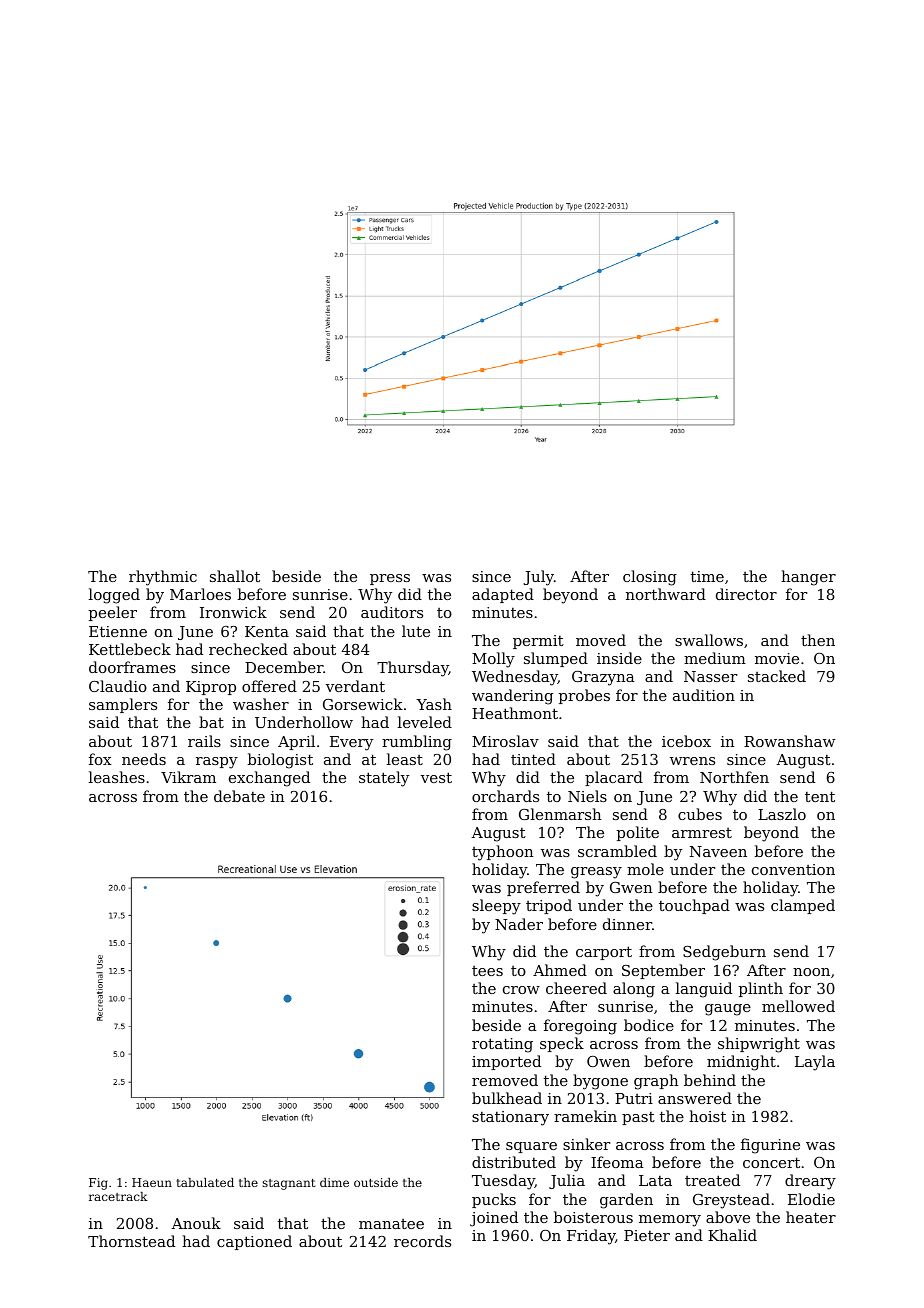 The height and width of the screenshot is (1308, 924). What do you see at coordinates (487, 971) in the screenshot?
I see `tees` at bounding box center [487, 971].
